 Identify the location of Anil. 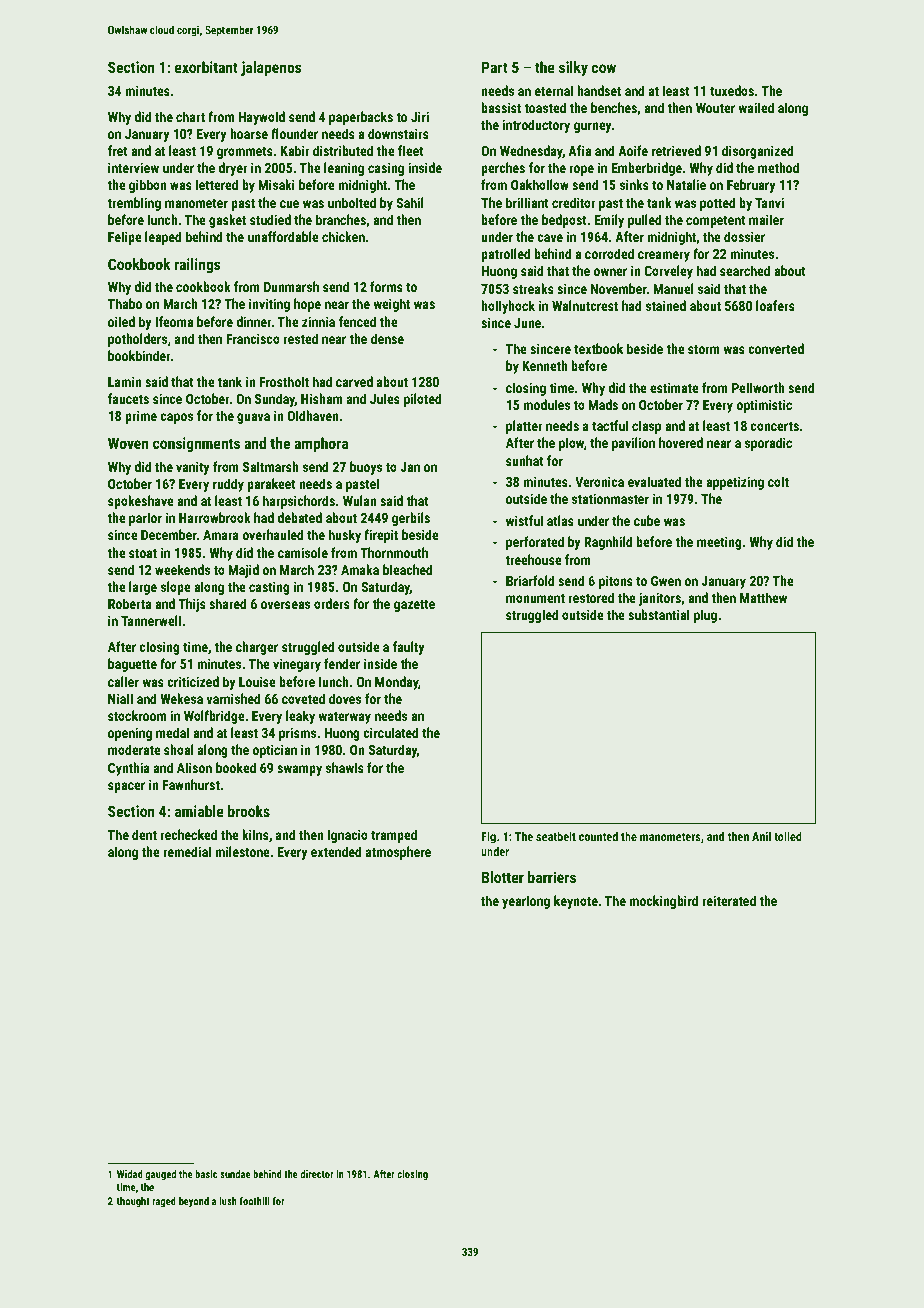
(761, 836).
